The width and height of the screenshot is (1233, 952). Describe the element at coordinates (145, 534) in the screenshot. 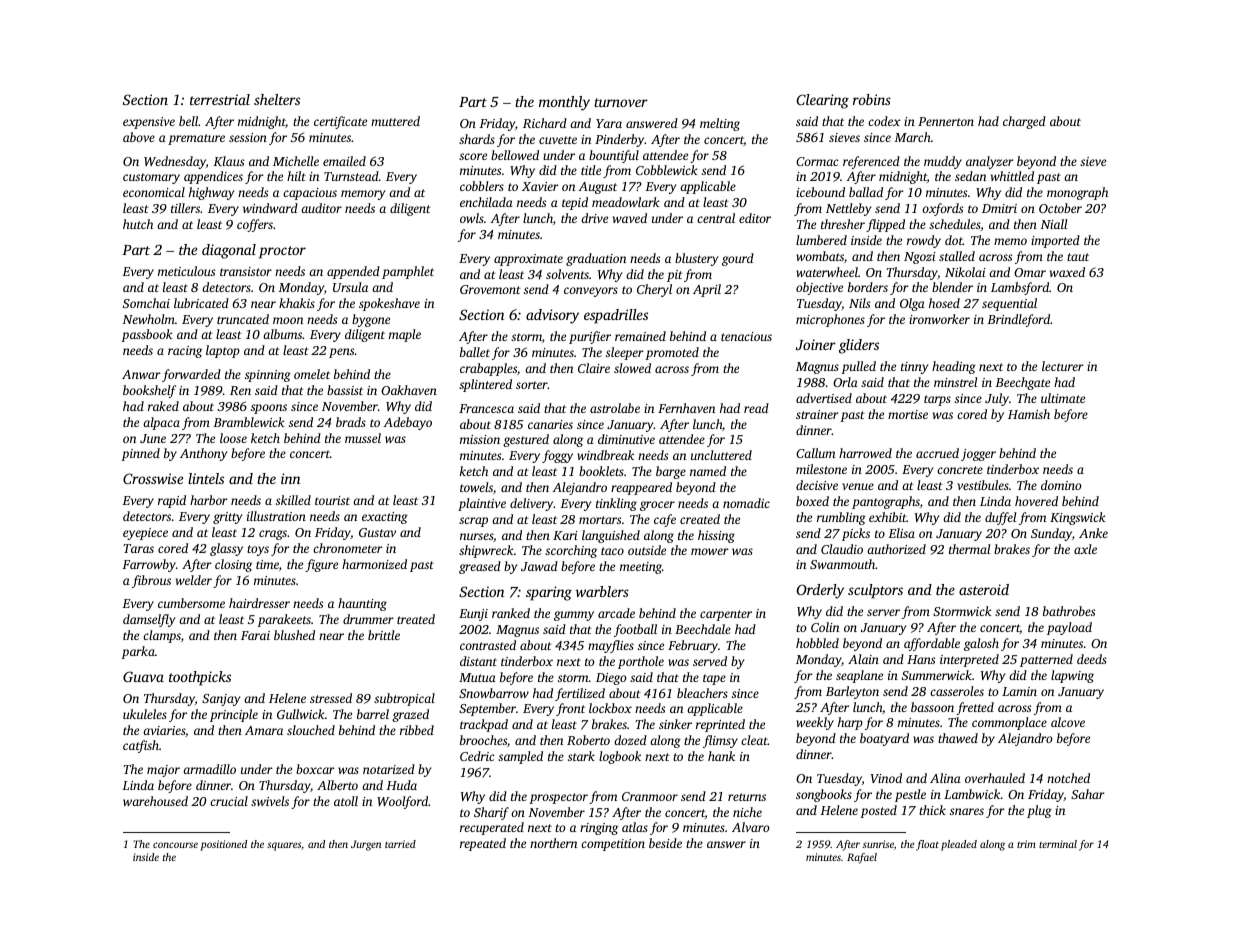

I see `eyepiece` at that location.
